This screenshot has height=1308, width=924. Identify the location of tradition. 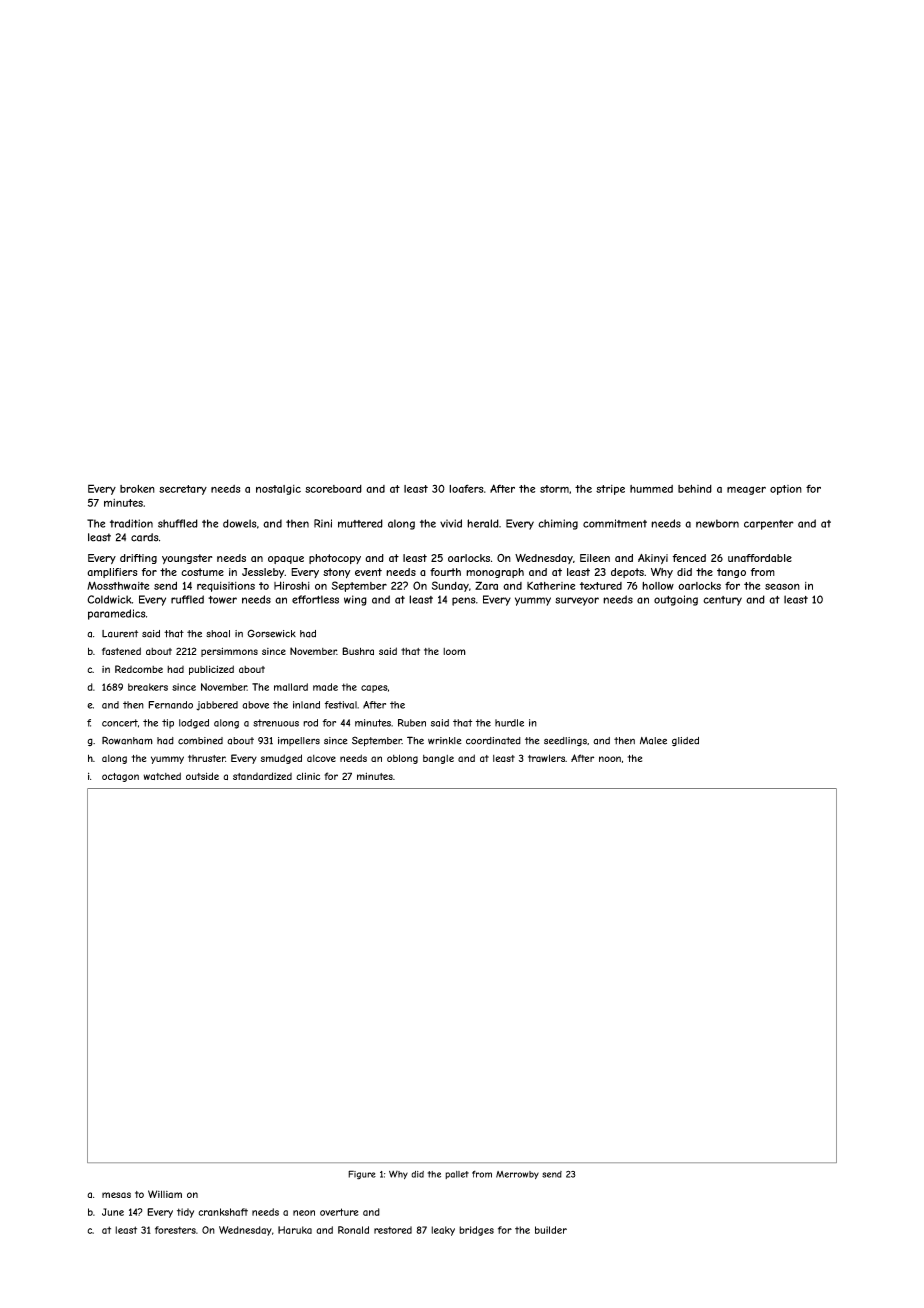
(131, 523).
